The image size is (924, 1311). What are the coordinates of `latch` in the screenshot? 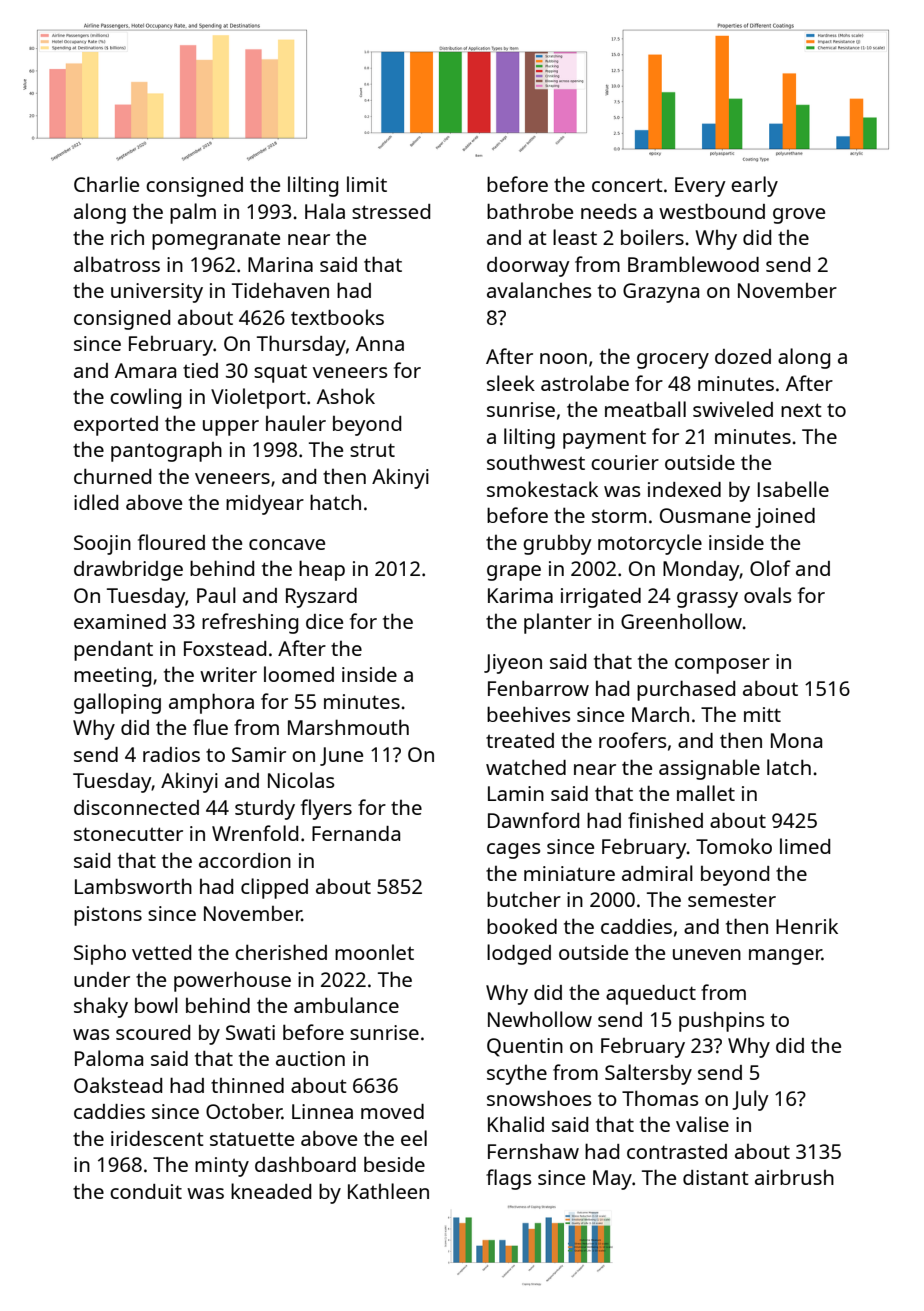 It's located at (789, 767).
